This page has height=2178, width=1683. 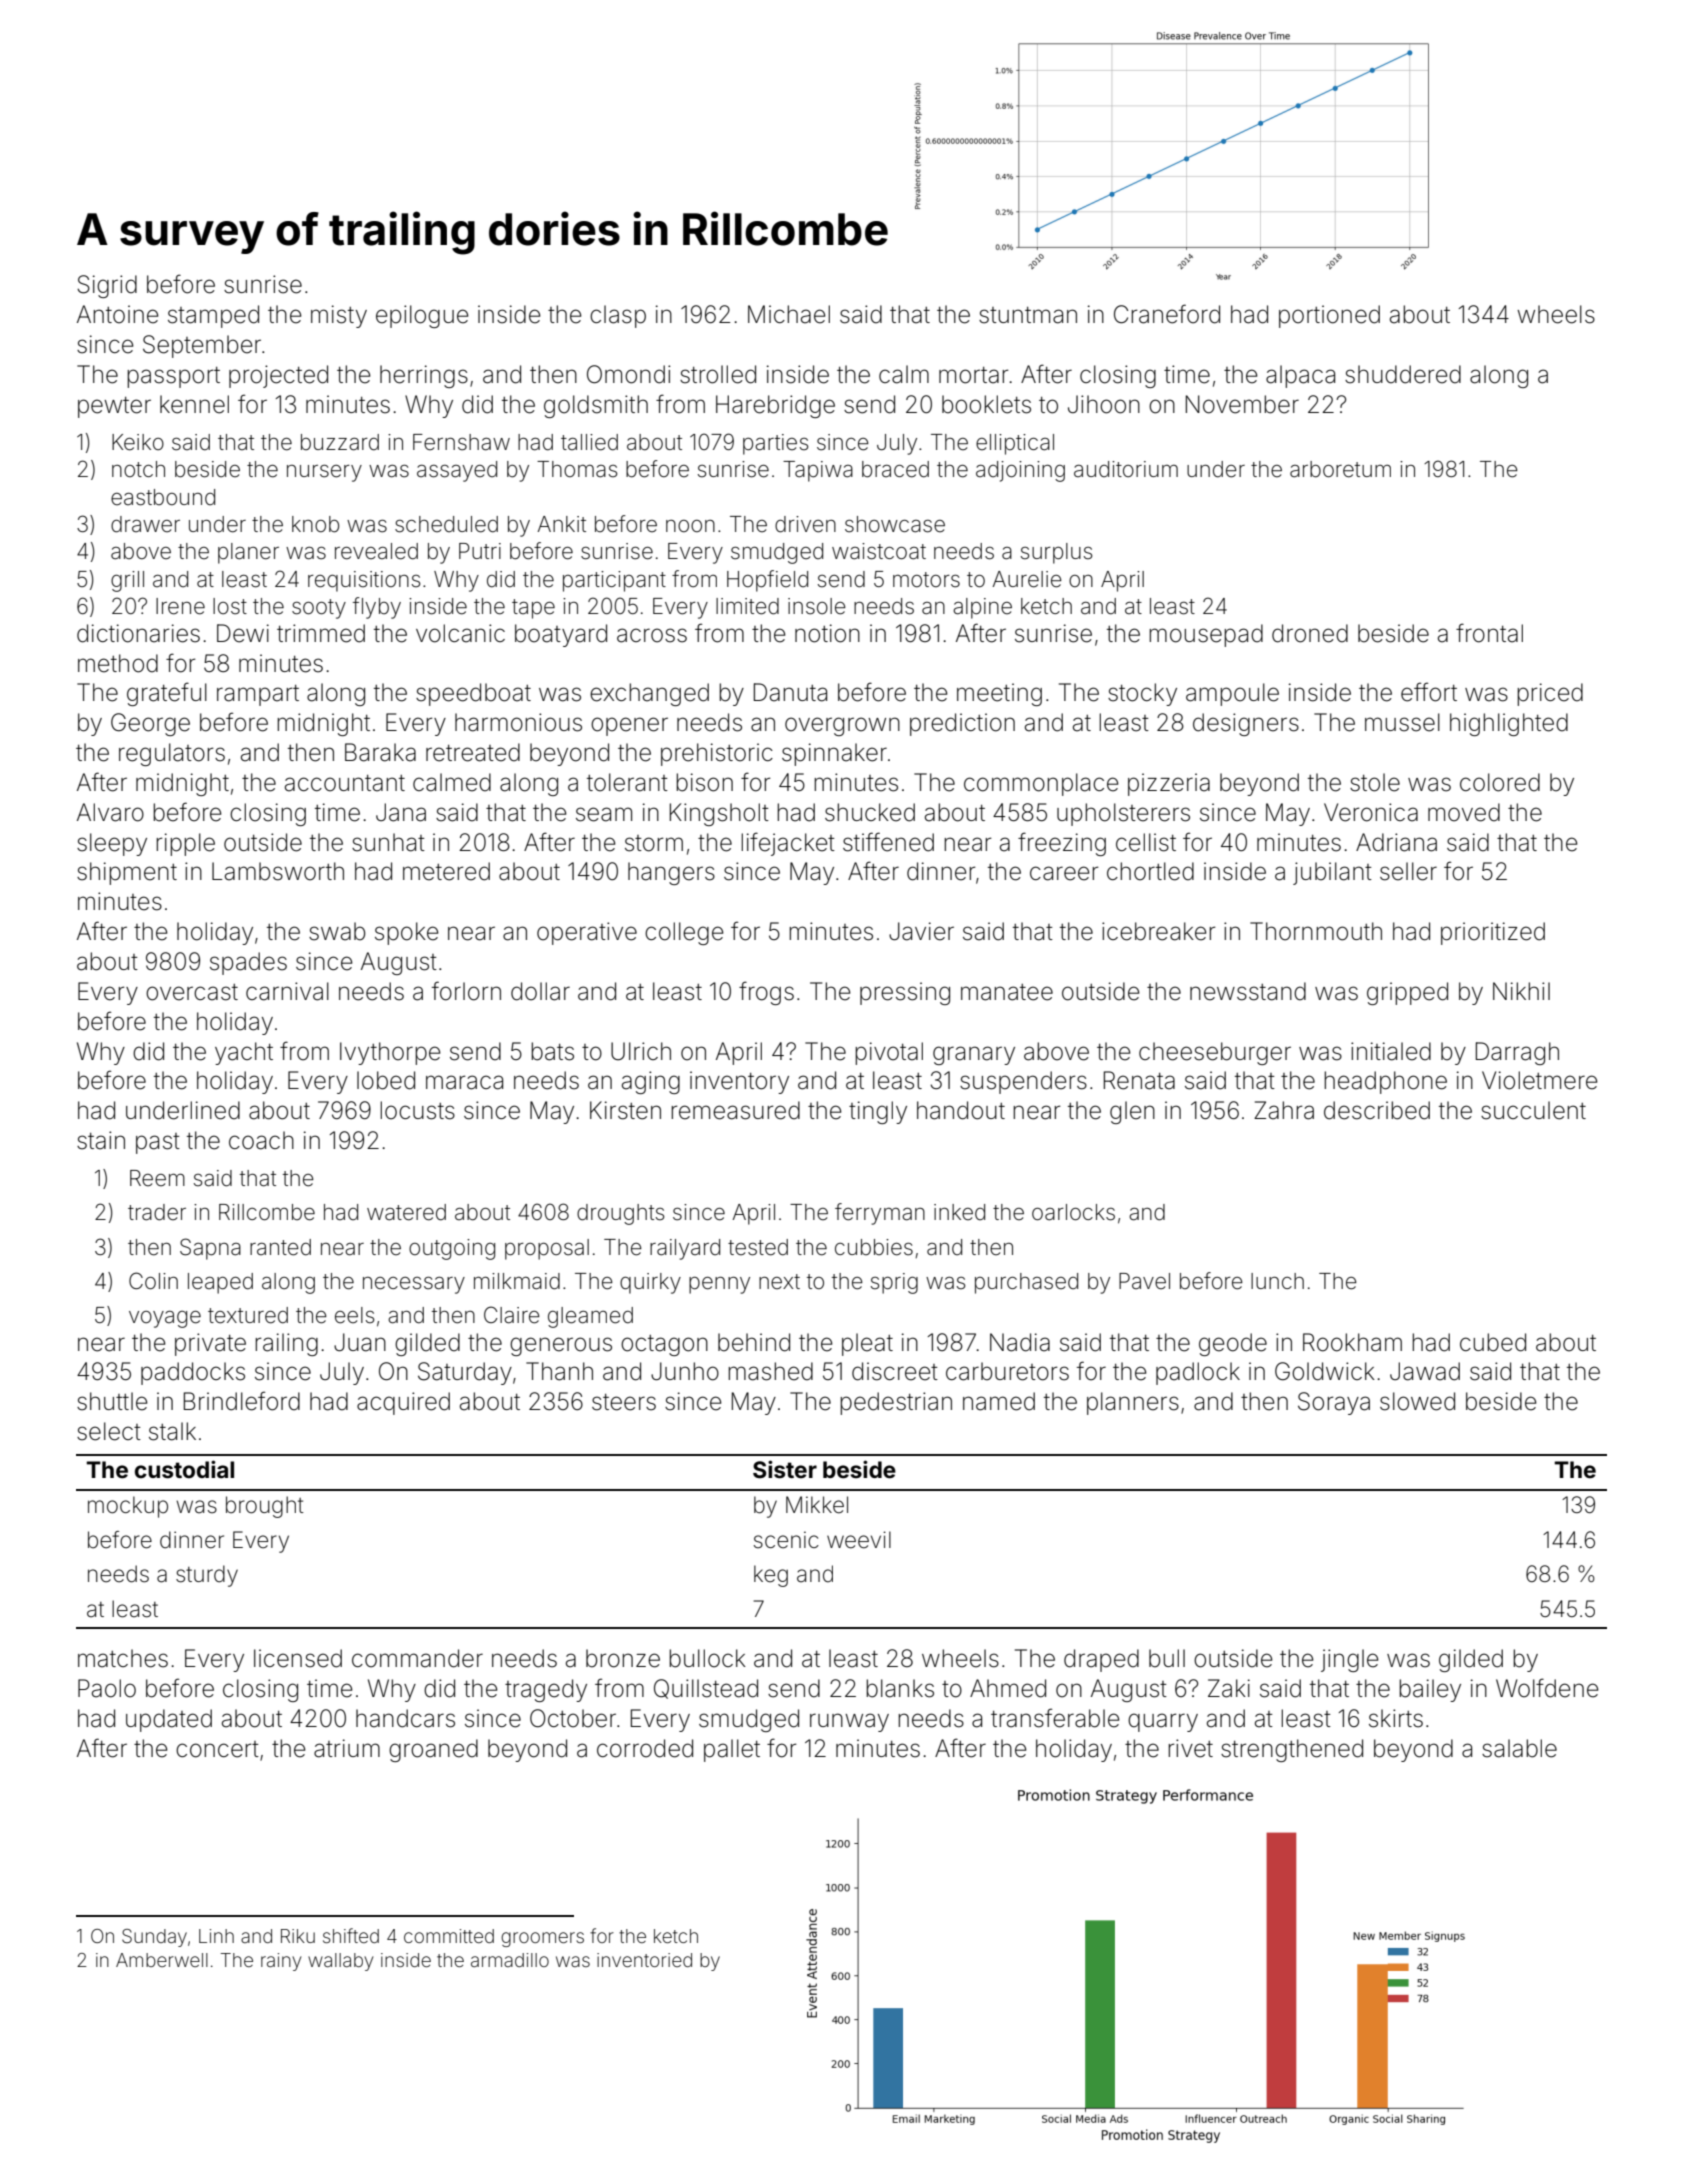 I want to click on mockup, so click(x=128, y=1507).
